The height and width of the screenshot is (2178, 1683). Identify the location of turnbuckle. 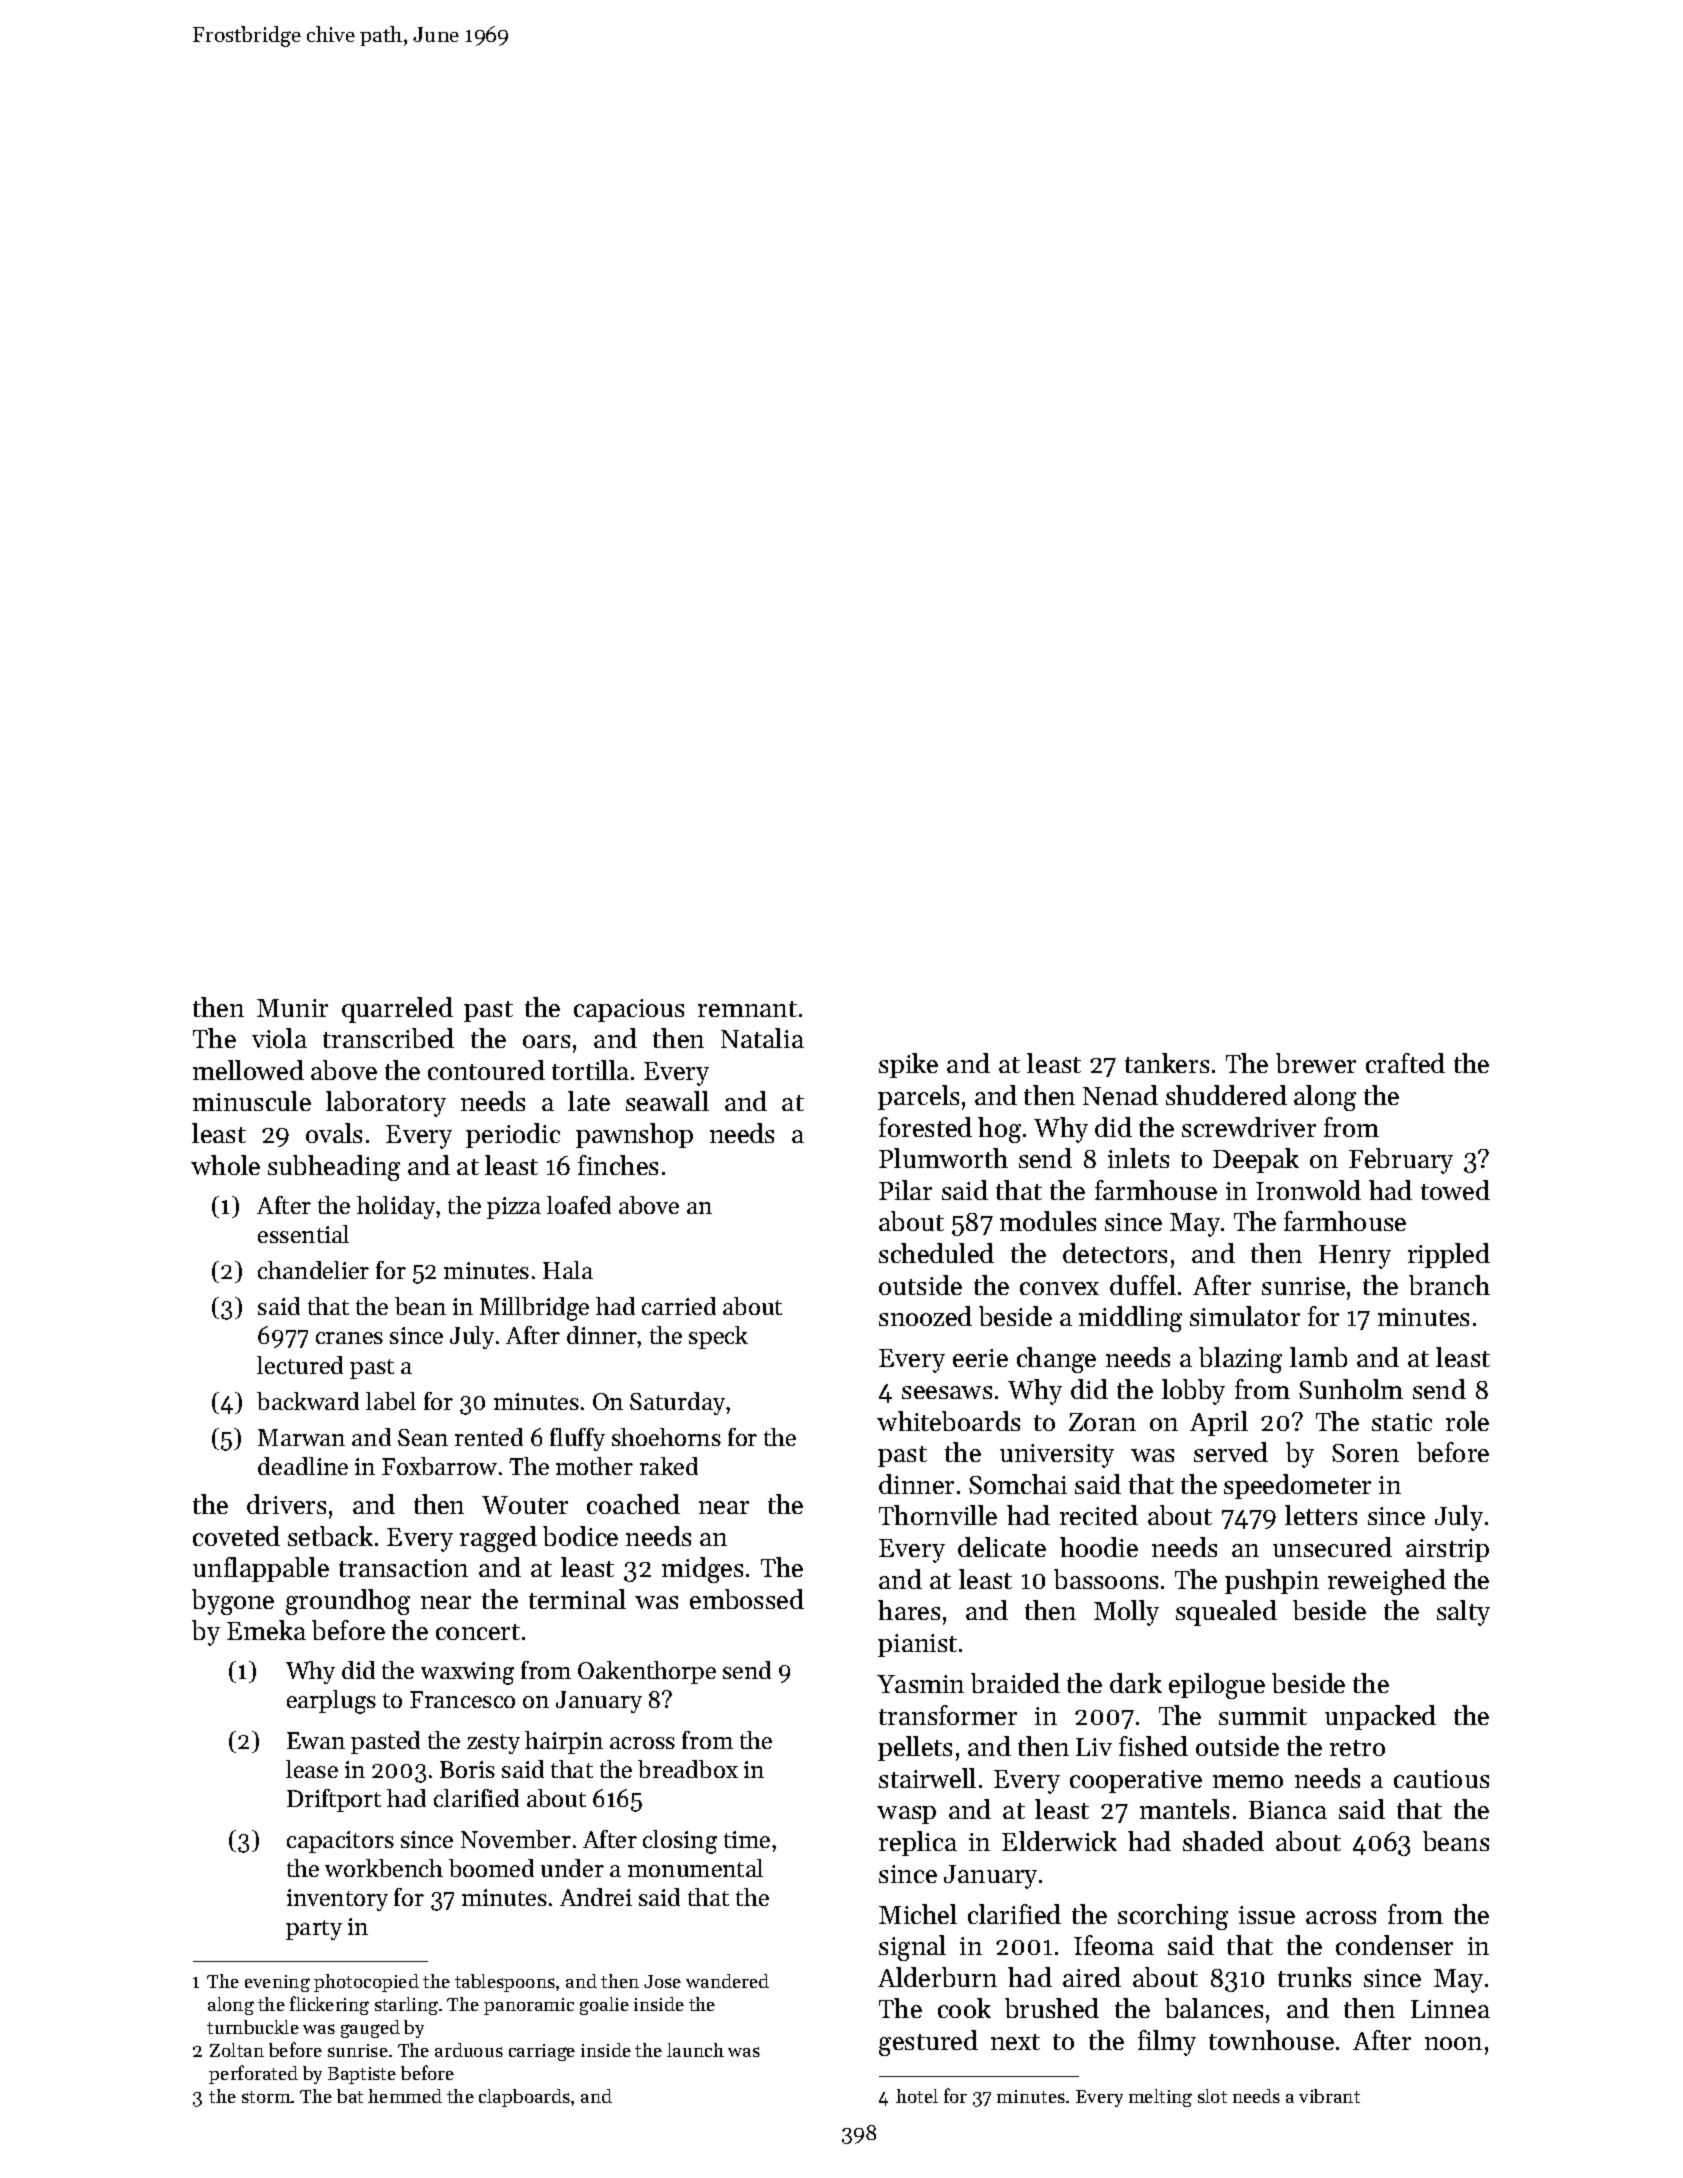
(253, 2027).
